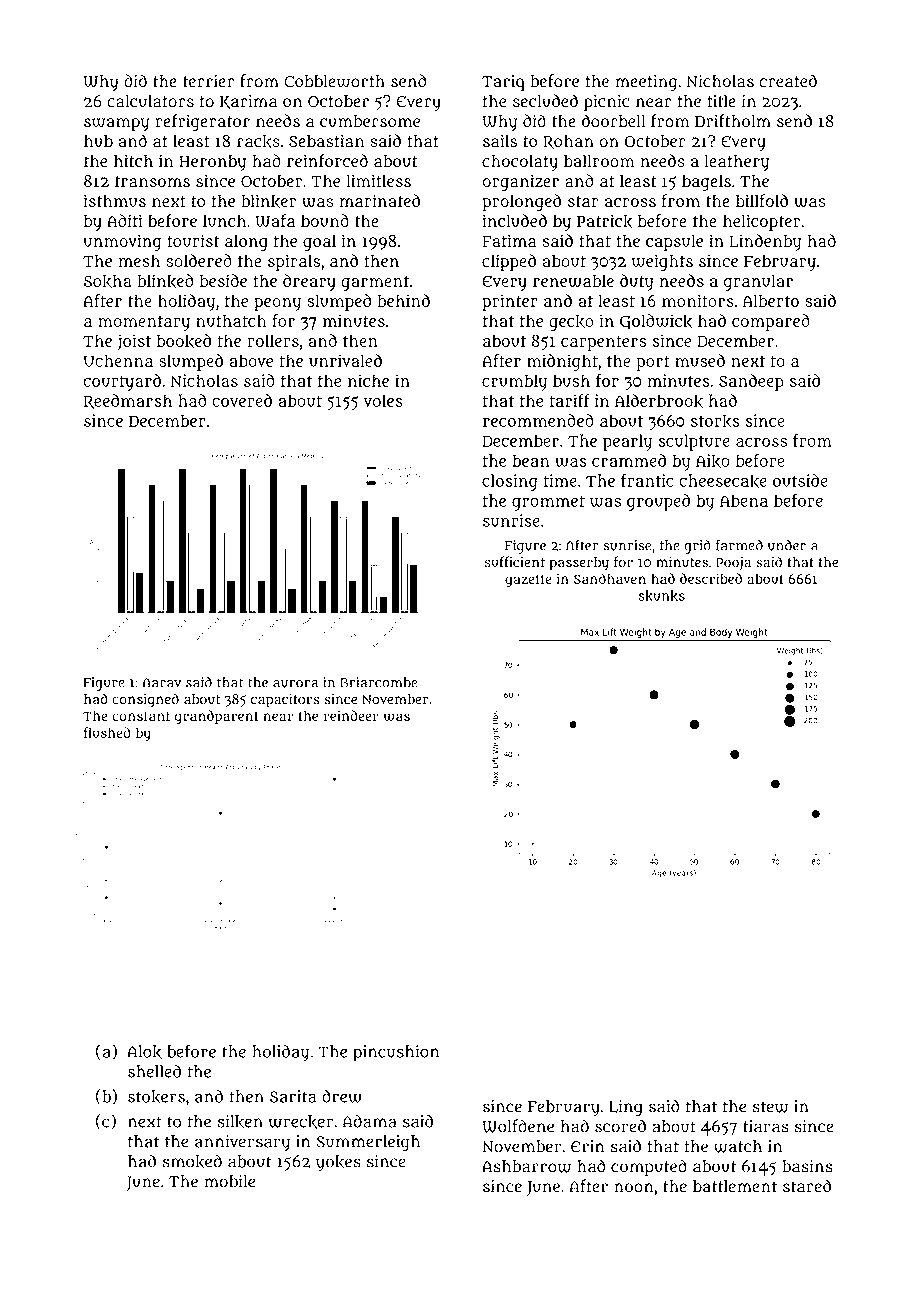  I want to click on swampy, so click(116, 124).
